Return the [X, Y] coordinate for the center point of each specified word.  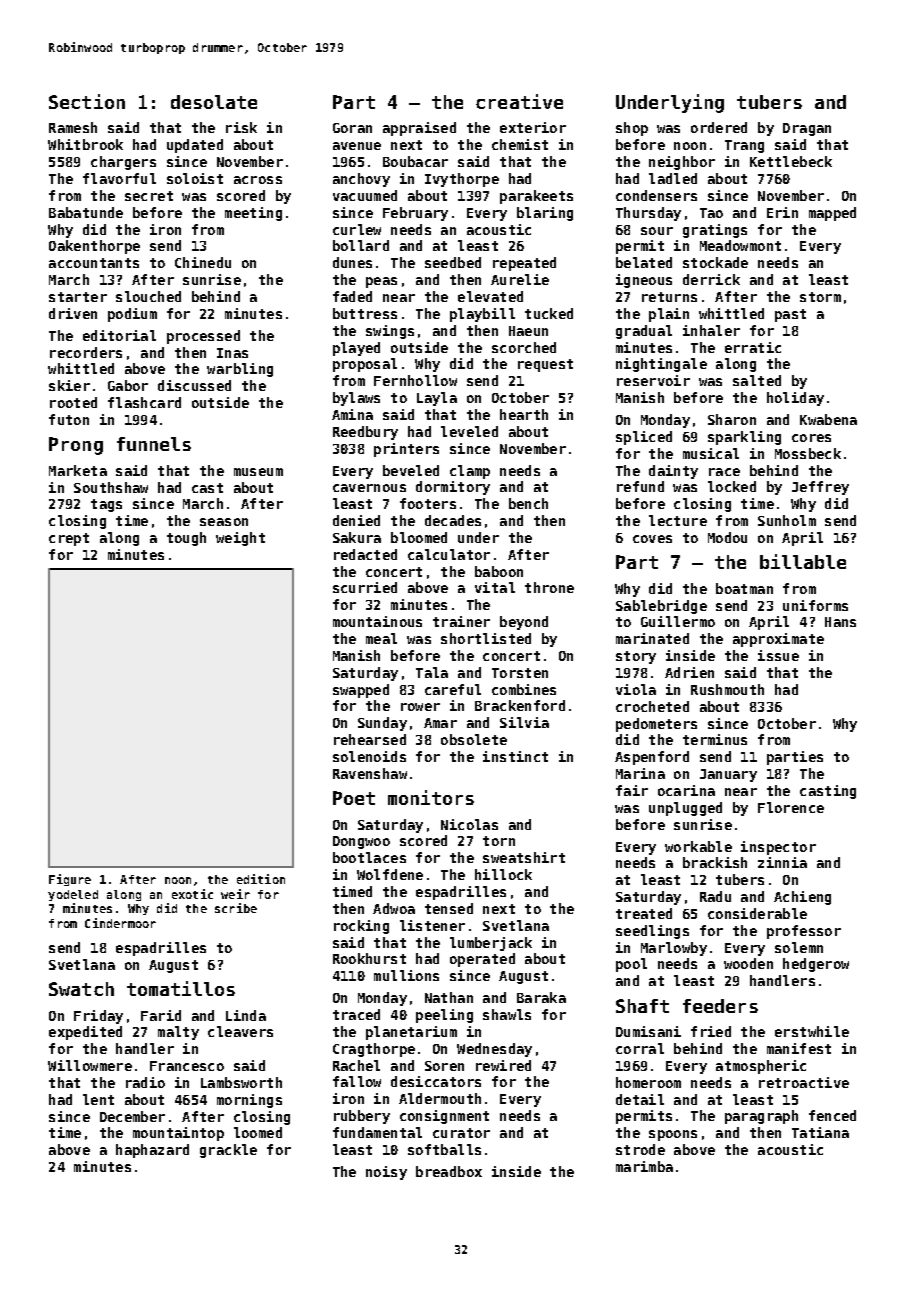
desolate [214, 102]
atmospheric [761, 1067]
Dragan [807, 129]
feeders [720, 1006]
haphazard [152, 1151]
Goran [352, 128]
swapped [361, 691]
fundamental [377, 1132]
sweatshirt [524, 857]
